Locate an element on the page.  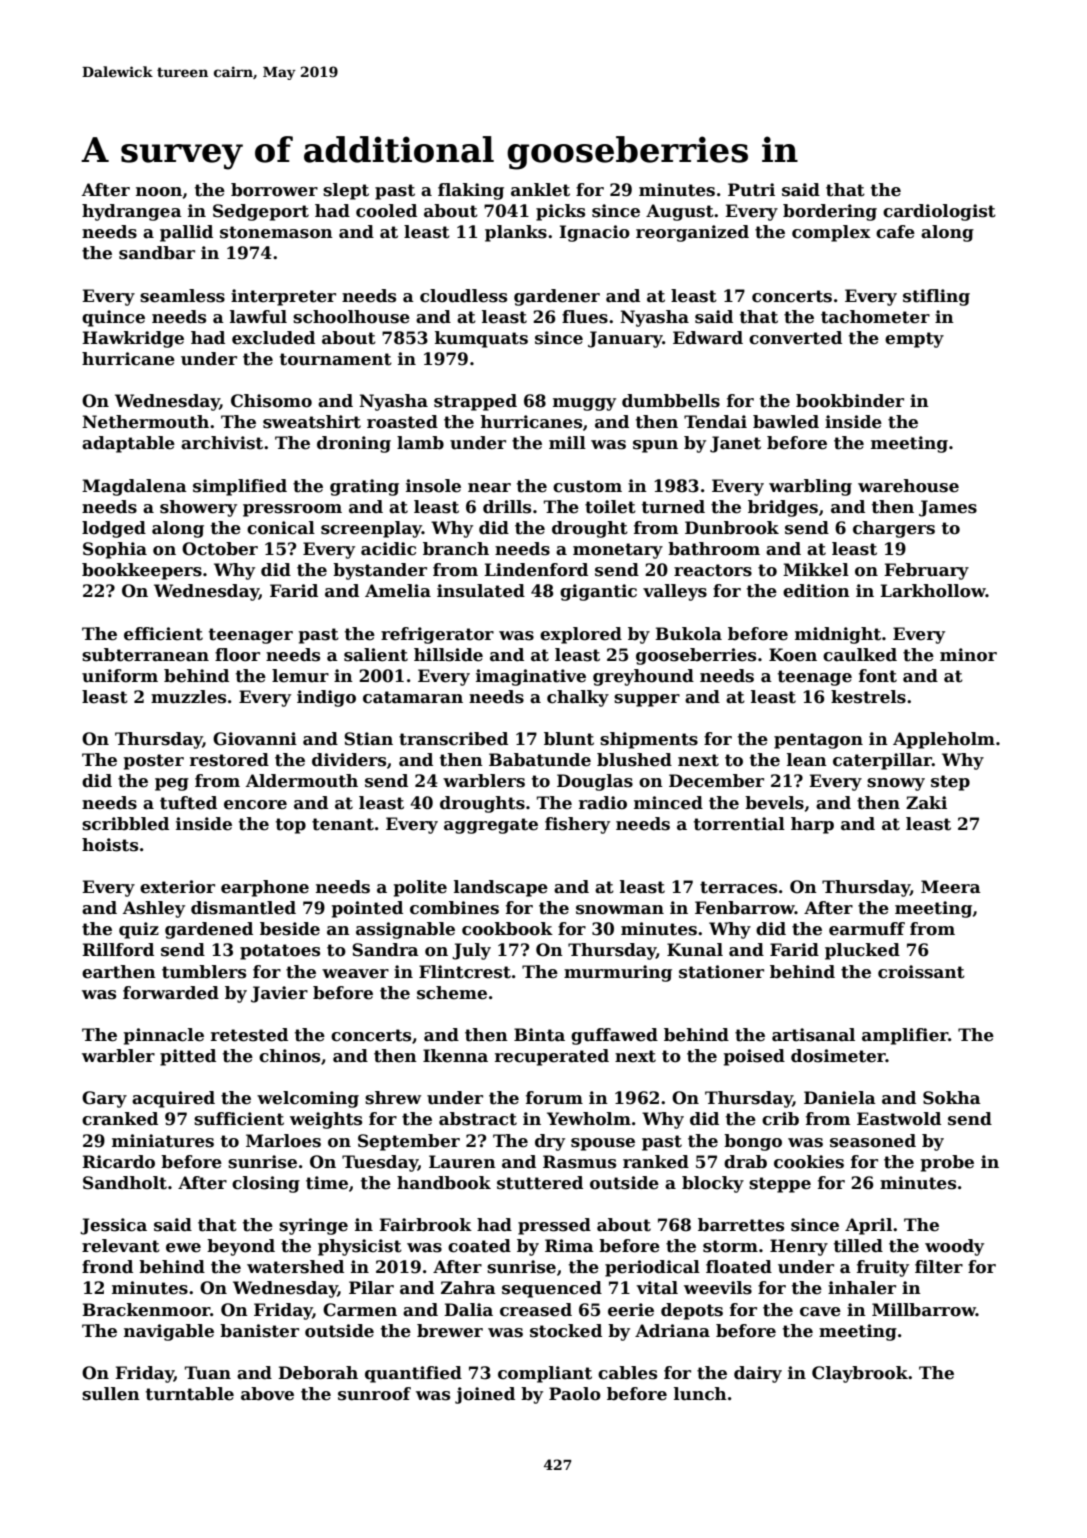
Sophia is located at coordinates (115, 550).
